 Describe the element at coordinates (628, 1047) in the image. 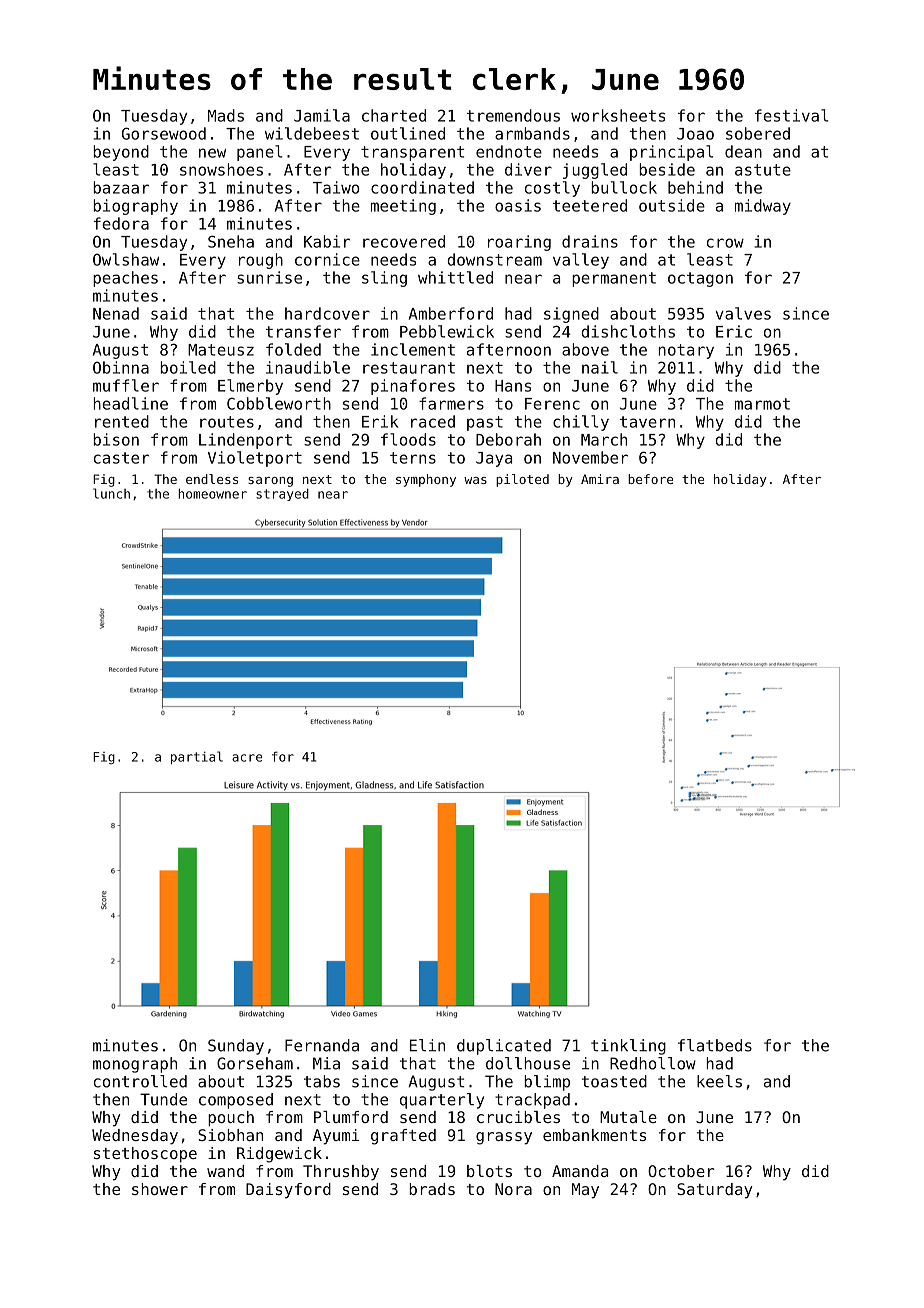

I see `tinkling` at that location.
